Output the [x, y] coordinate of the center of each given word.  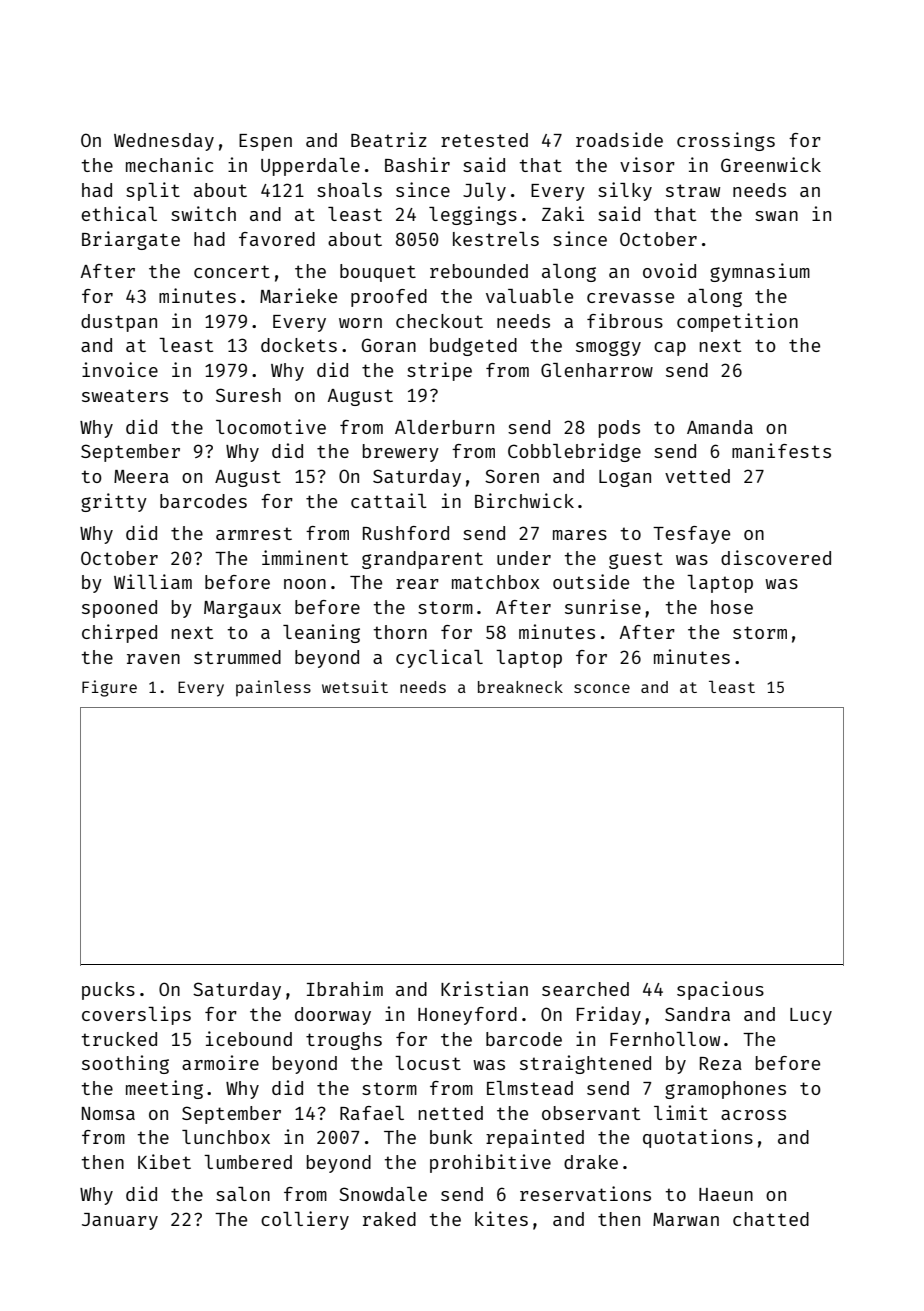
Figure [109, 688]
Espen [265, 142]
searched [585, 989]
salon [243, 1194]
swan [776, 216]
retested [484, 140]
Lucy [811, 1016]
